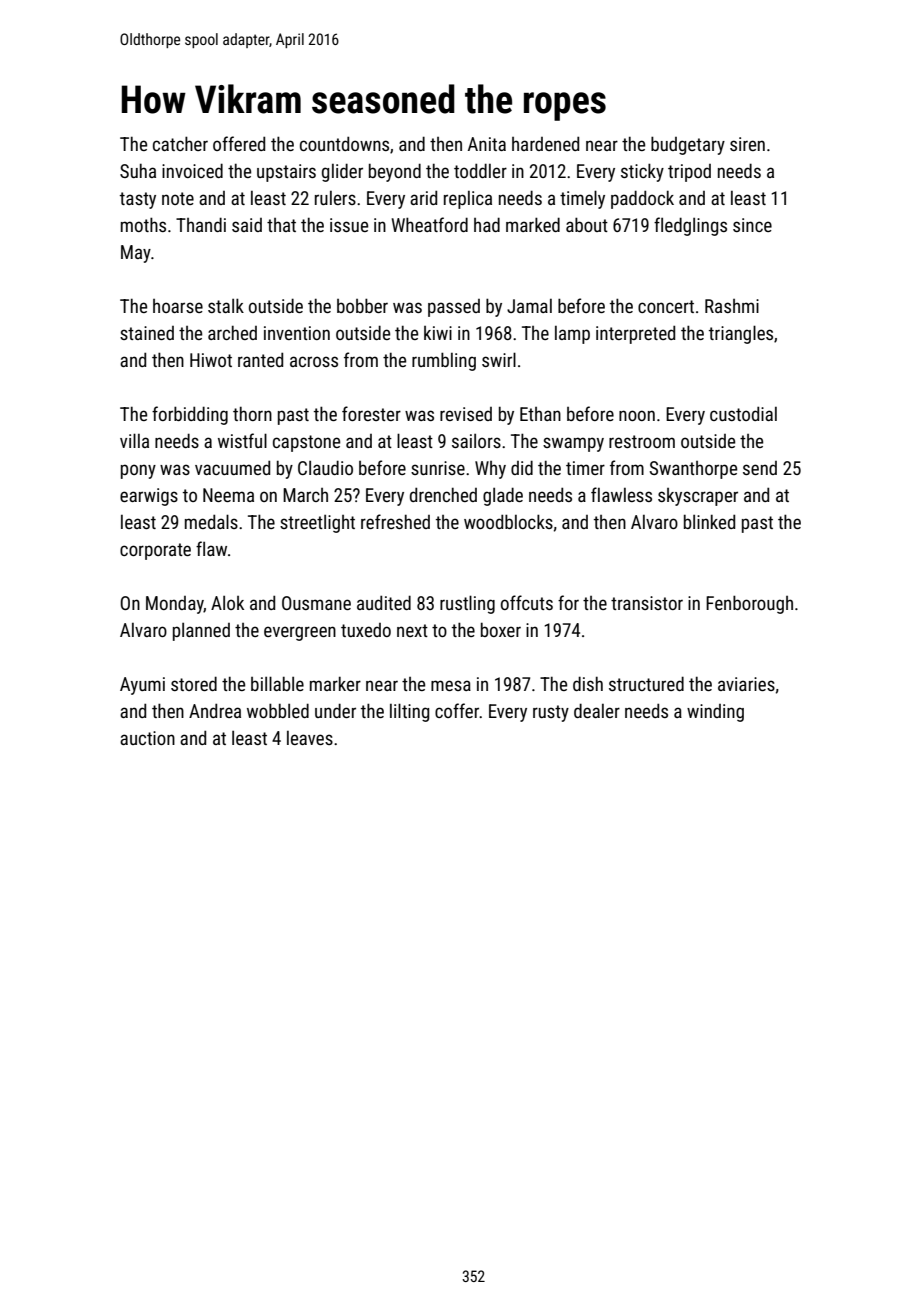 This page has height=1314, width=924. I want to click on woodblocks, so click(508, 521).
